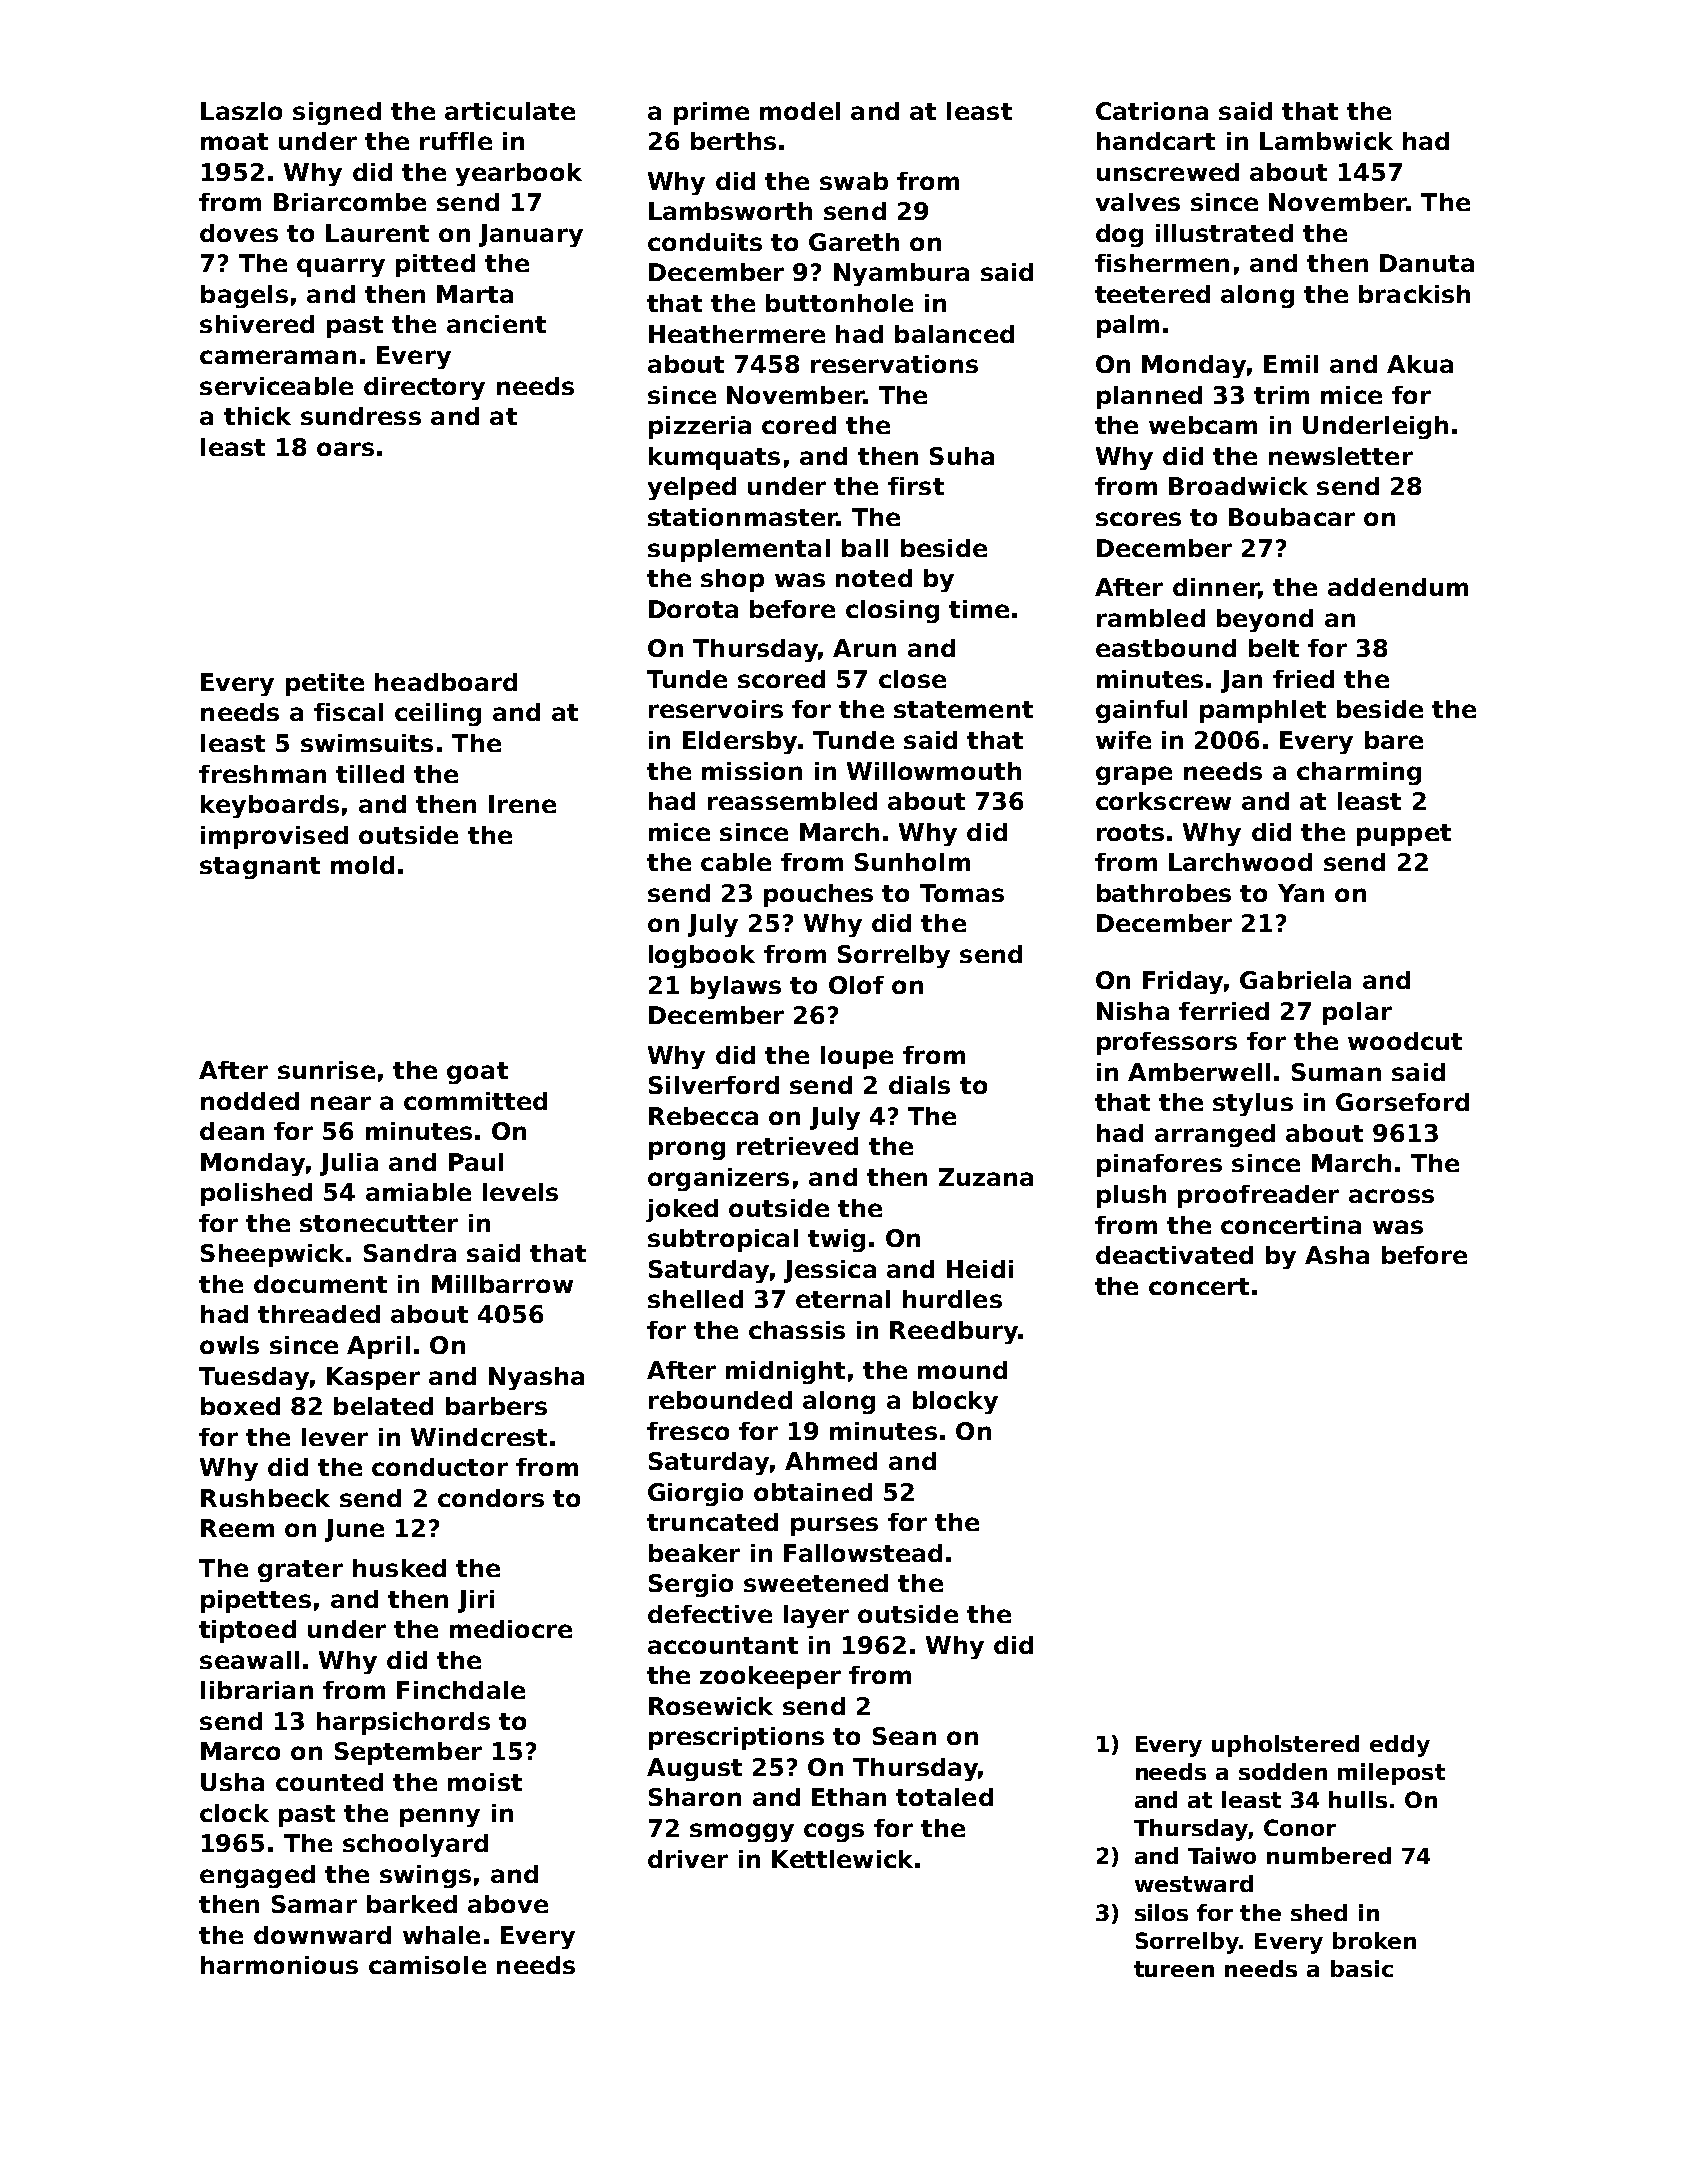 This image has width=1683, height=2178. What do you see at coordinates (716, 709) in the image?
I see `reservoirs` at bounding box center [716, 709].
